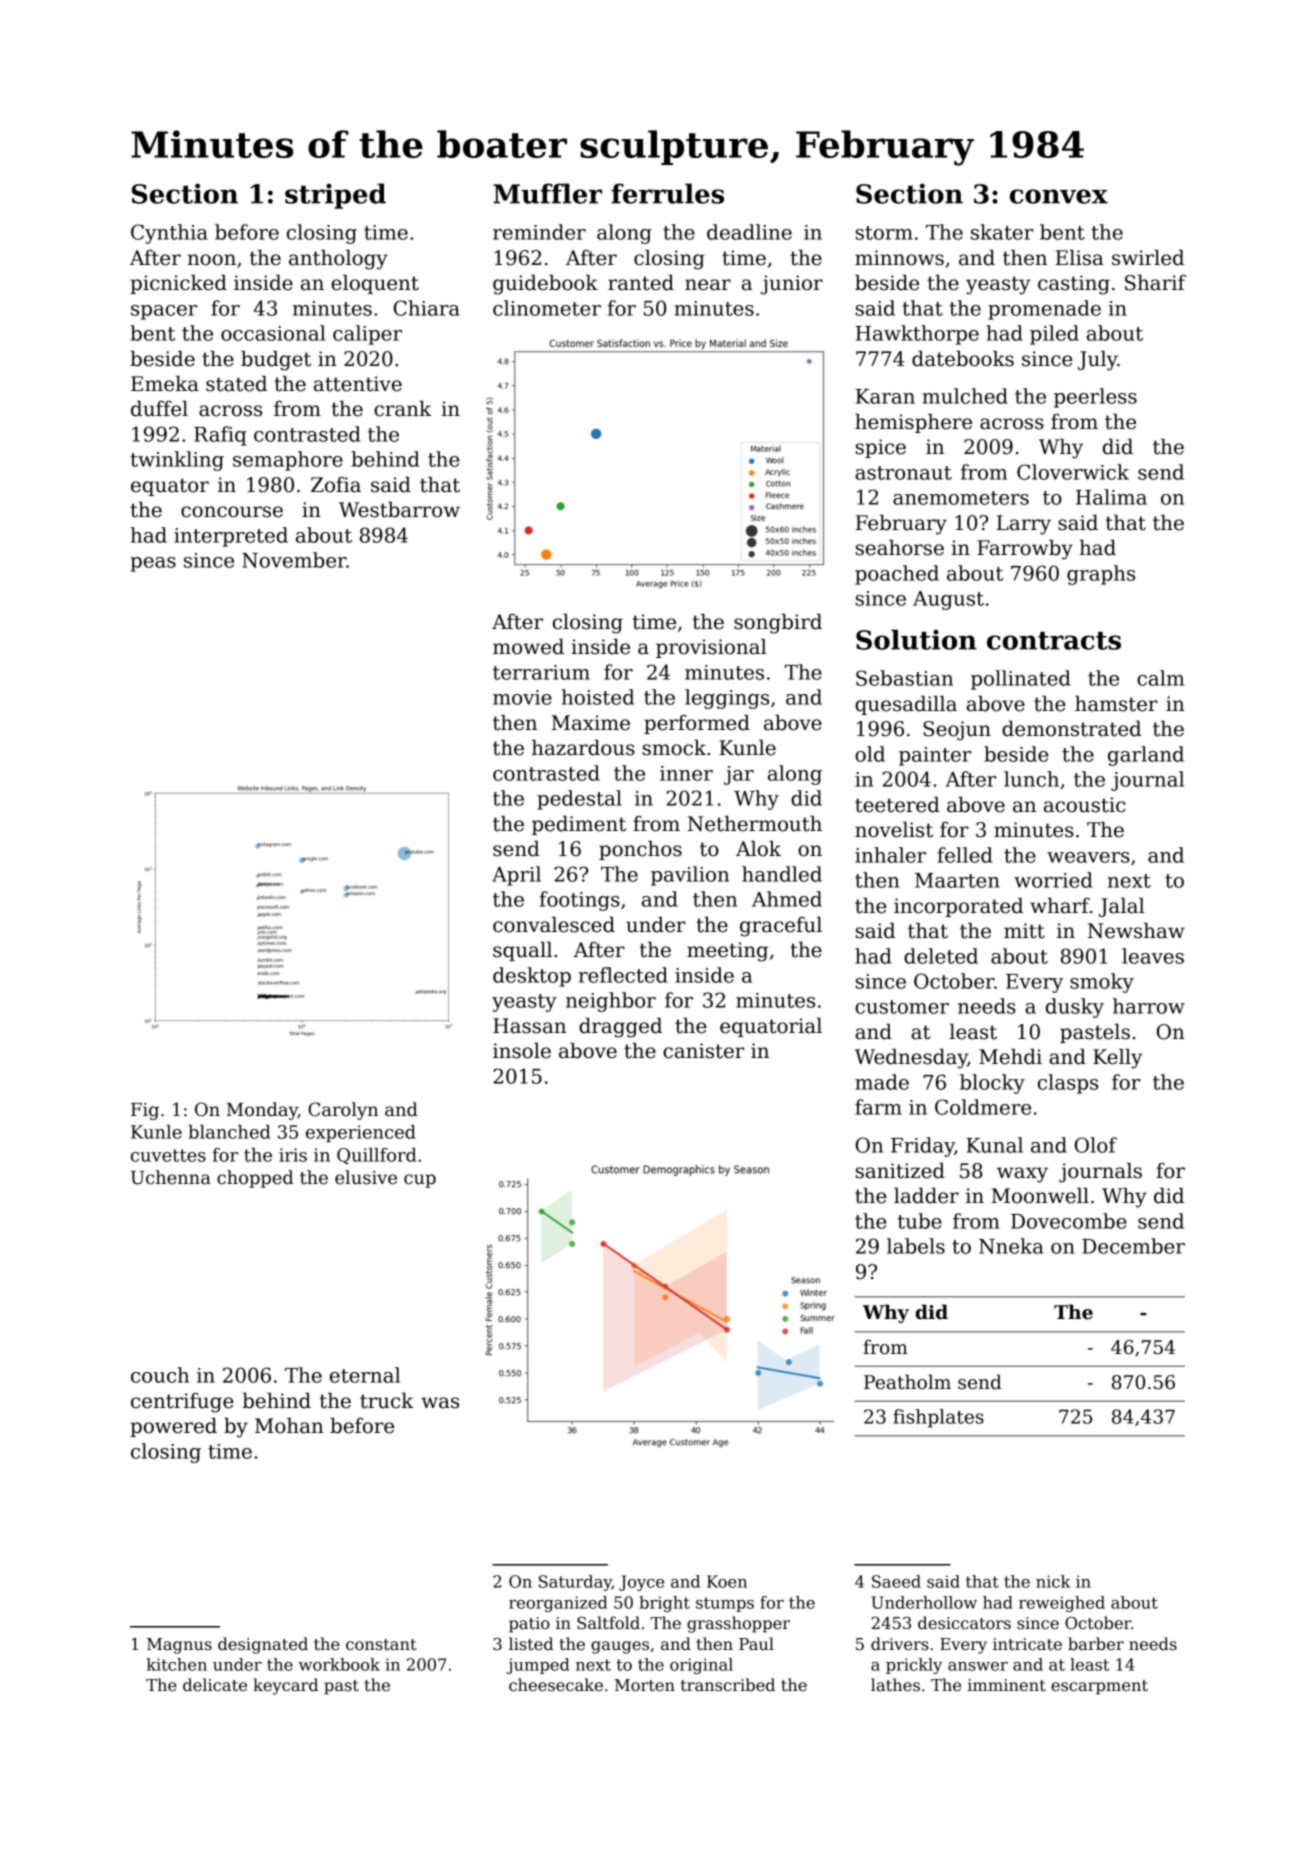 The width and height of the screenshot is (1315, 1859). What do you see at coordinates (690, 876) in the screenshot?
I see `pavilion` at bounding box center [690, 876].
